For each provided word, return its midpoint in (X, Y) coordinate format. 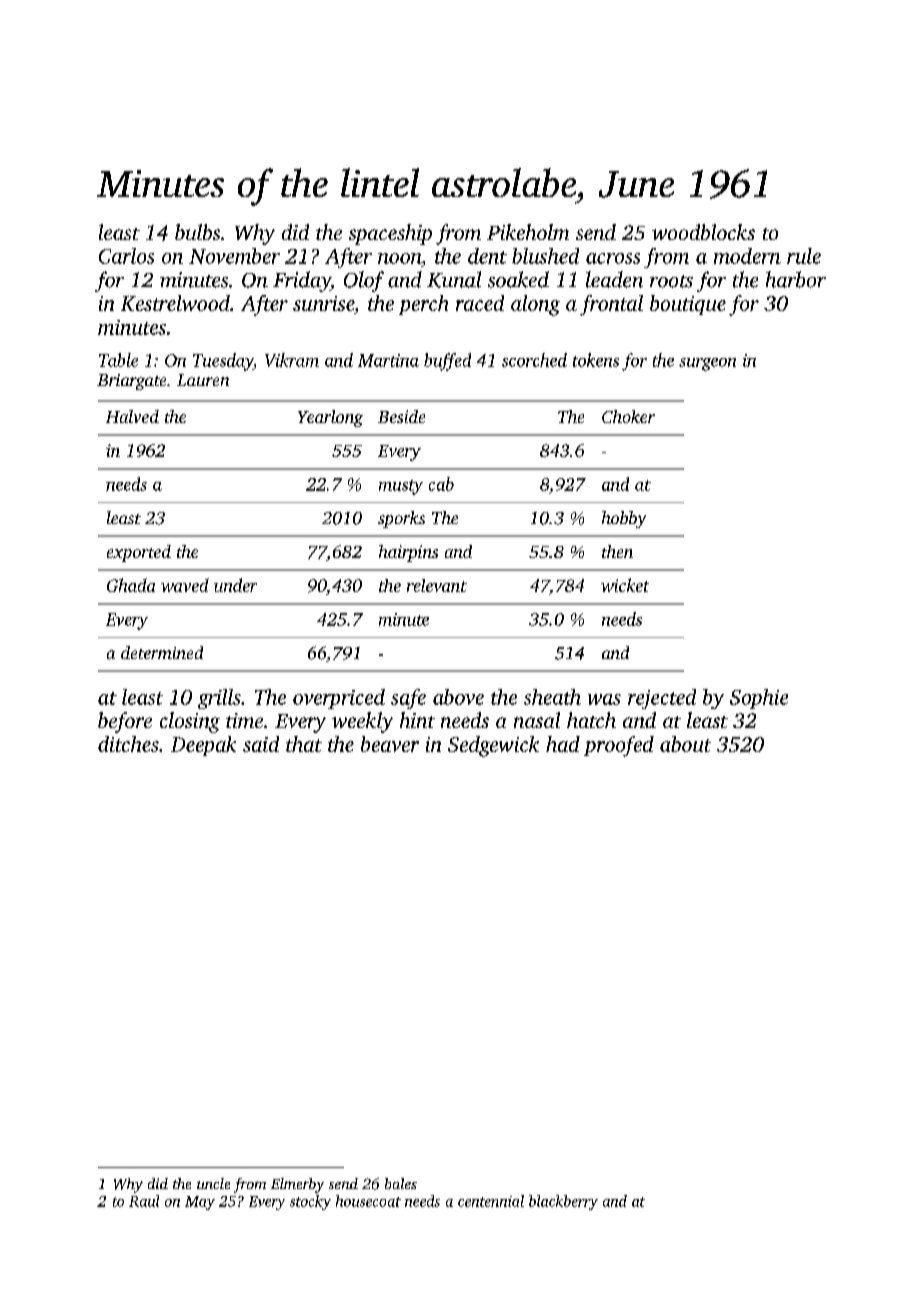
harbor (796, 279)
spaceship (390, 234)
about (685, 744)
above (458, 697)
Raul (144, 1201)
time (244, 720)
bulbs (197, 232)
